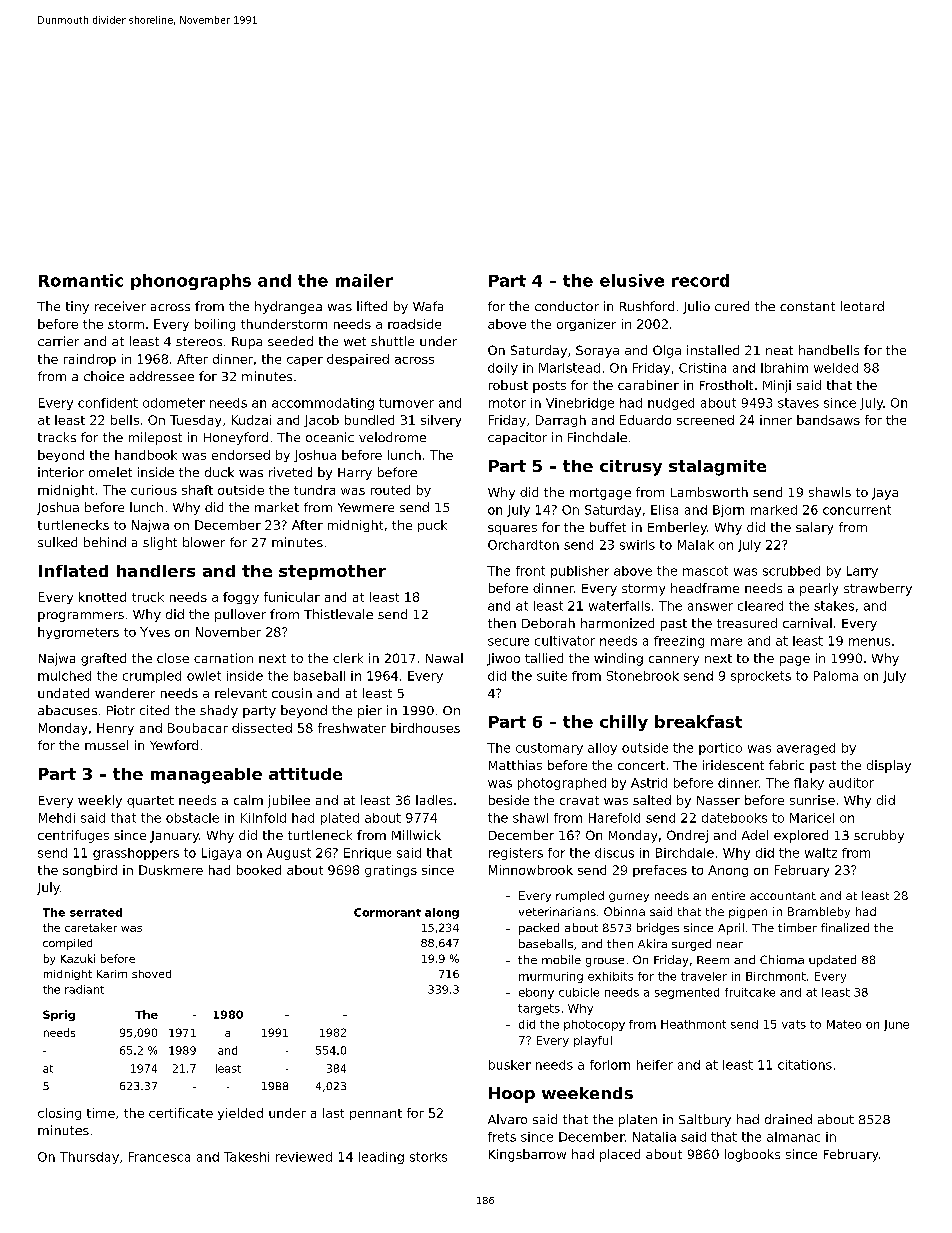 Image resolution: width=952 pixels, height=1233 pixels. Describe the element at coordinates (512, 530) in the screenshot. I see `squares` at that location.
